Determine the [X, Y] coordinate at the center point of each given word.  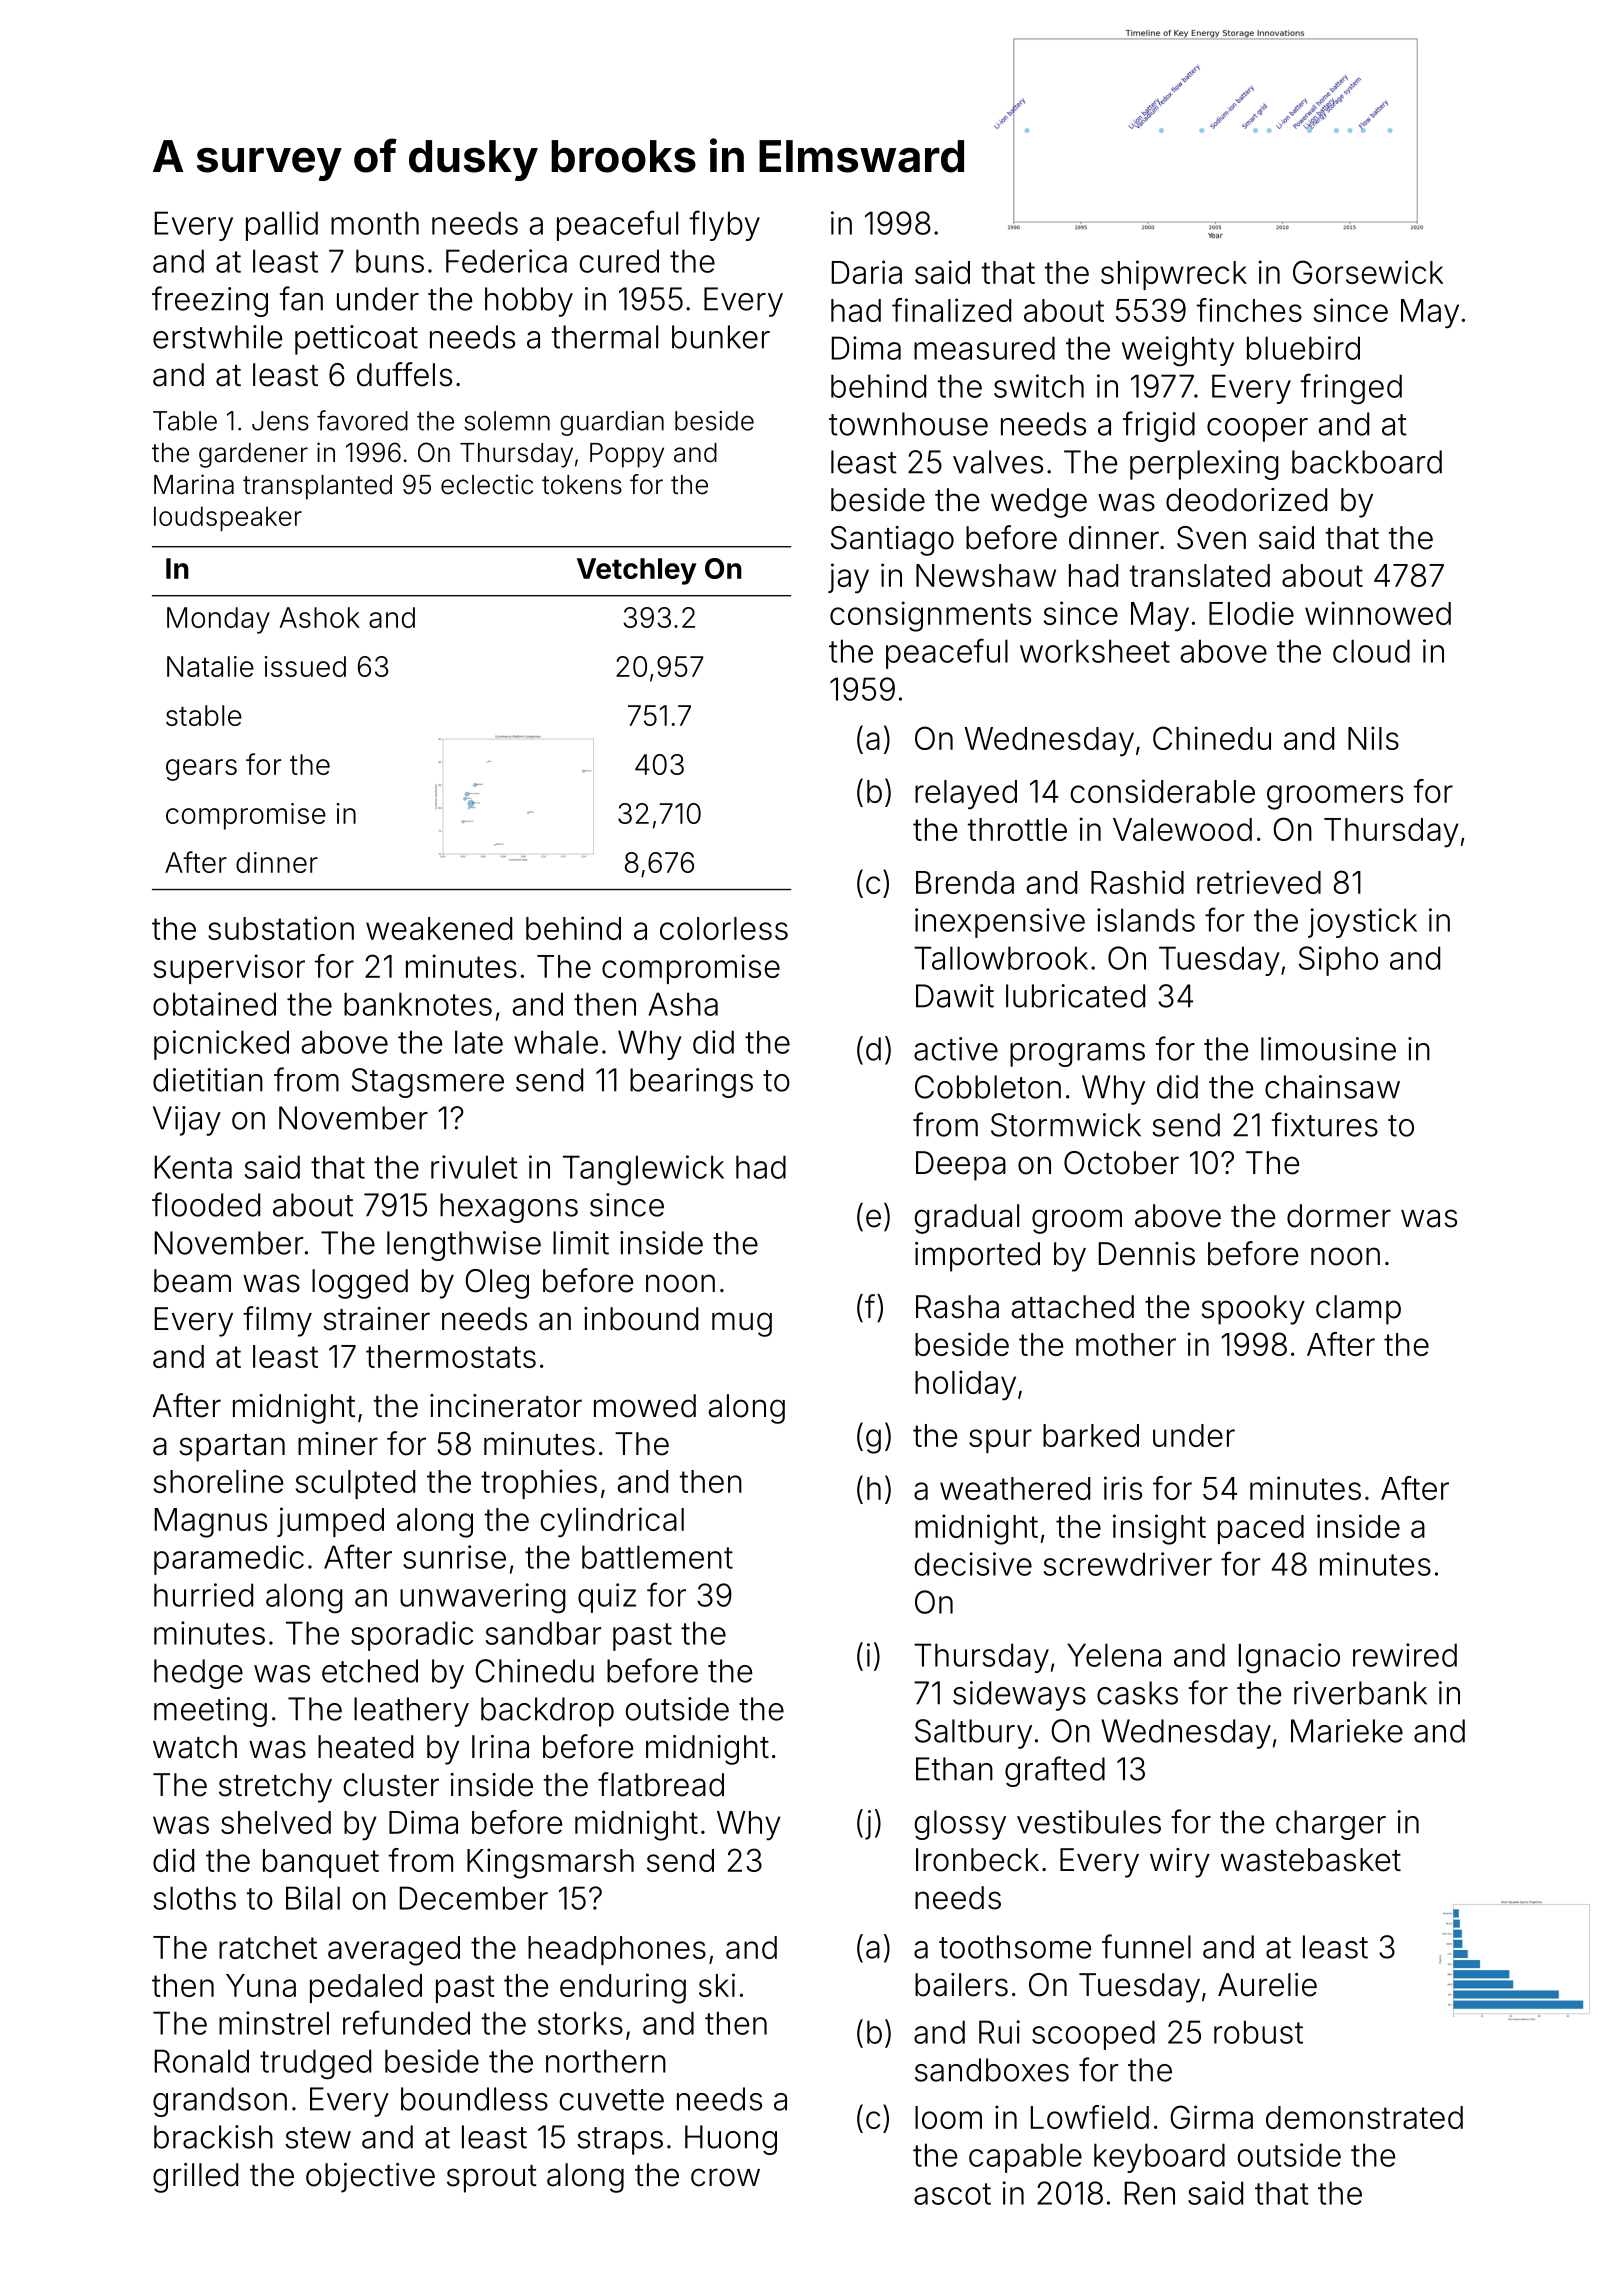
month [375, 223]
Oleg [497, 1284]
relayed [966, 794]
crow [725, 2177]
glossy [960, 1825]
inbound [641, 1319]
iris [1123, 1488]
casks [1137, 1693]
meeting [210, 1712]
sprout [492, 2179]
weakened [439, 928]
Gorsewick [1368, 272]
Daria [867, 272]
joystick [1362, 923]
